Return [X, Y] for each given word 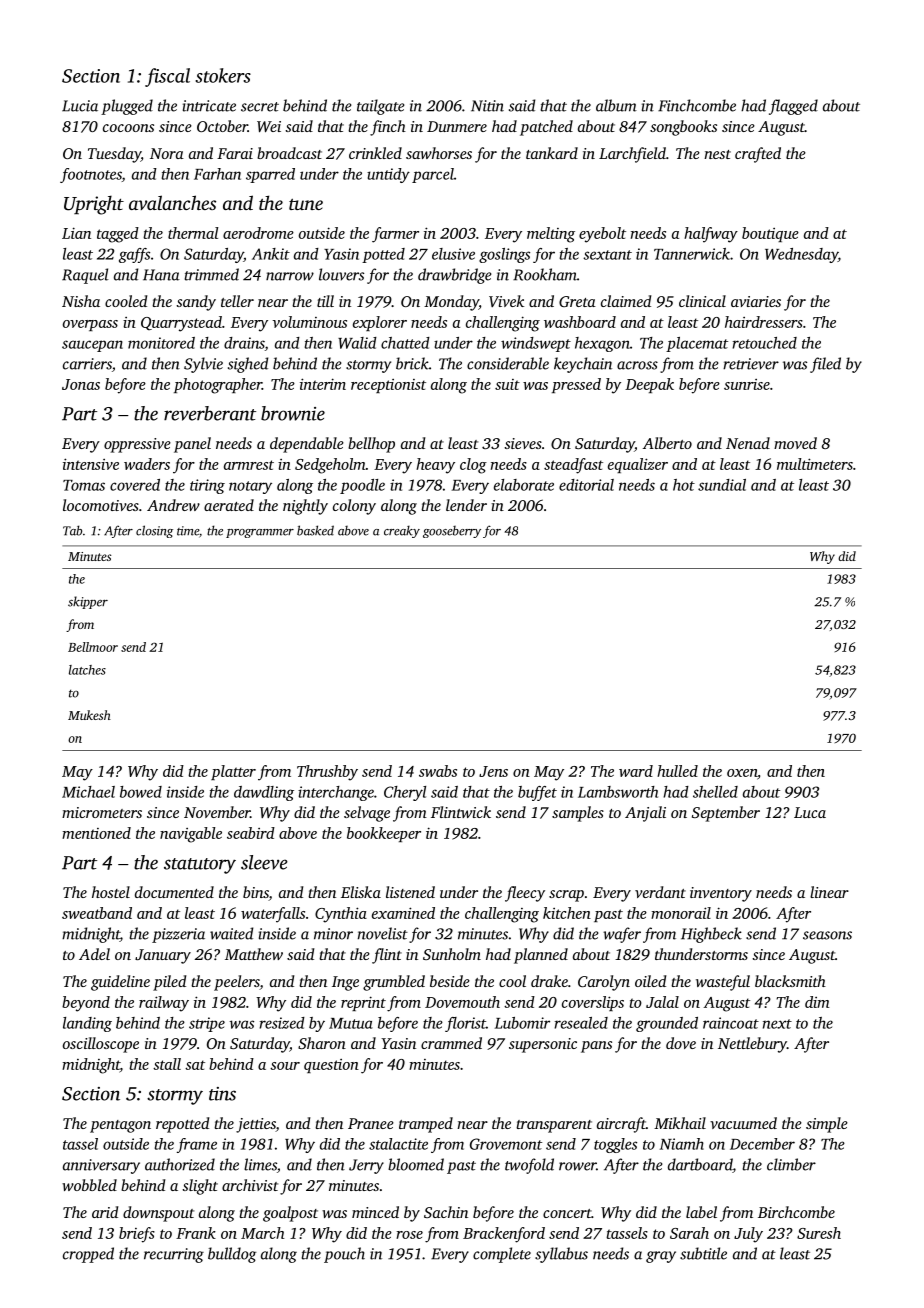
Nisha [81, 301]
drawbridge [454, 276]
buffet [537, 793]
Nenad [748, 443]
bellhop [371, 445]
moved [795, 443]
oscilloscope [101, 1045]
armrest [249, 465]
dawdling [264, 793]
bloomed [416, 1164]
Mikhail [680, 1123]
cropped [88, 1255]
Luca [810, 812]
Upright [94, 205]
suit [507, 384]
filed [825, 365]
